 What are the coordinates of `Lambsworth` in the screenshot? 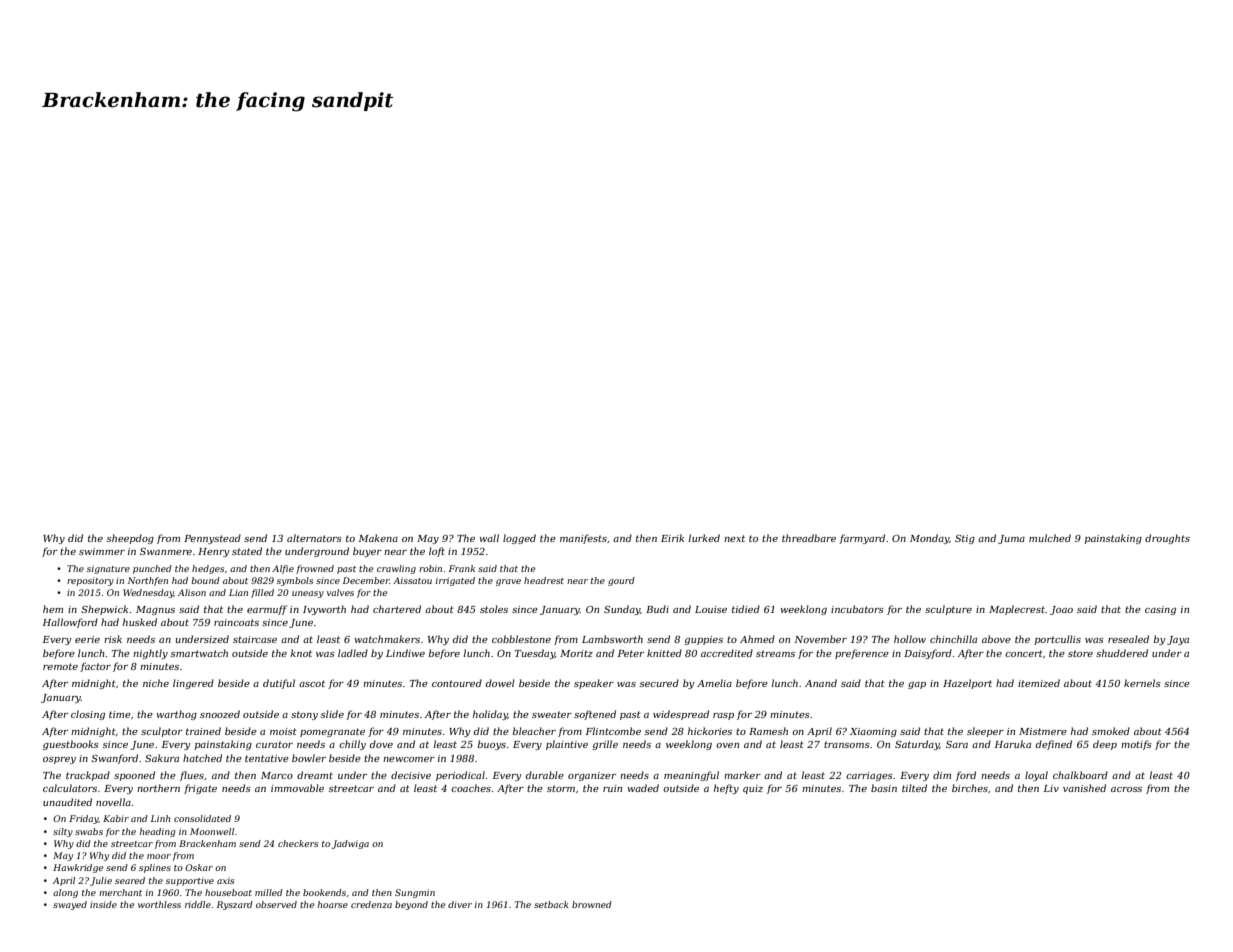 It's located at (612, 639).
